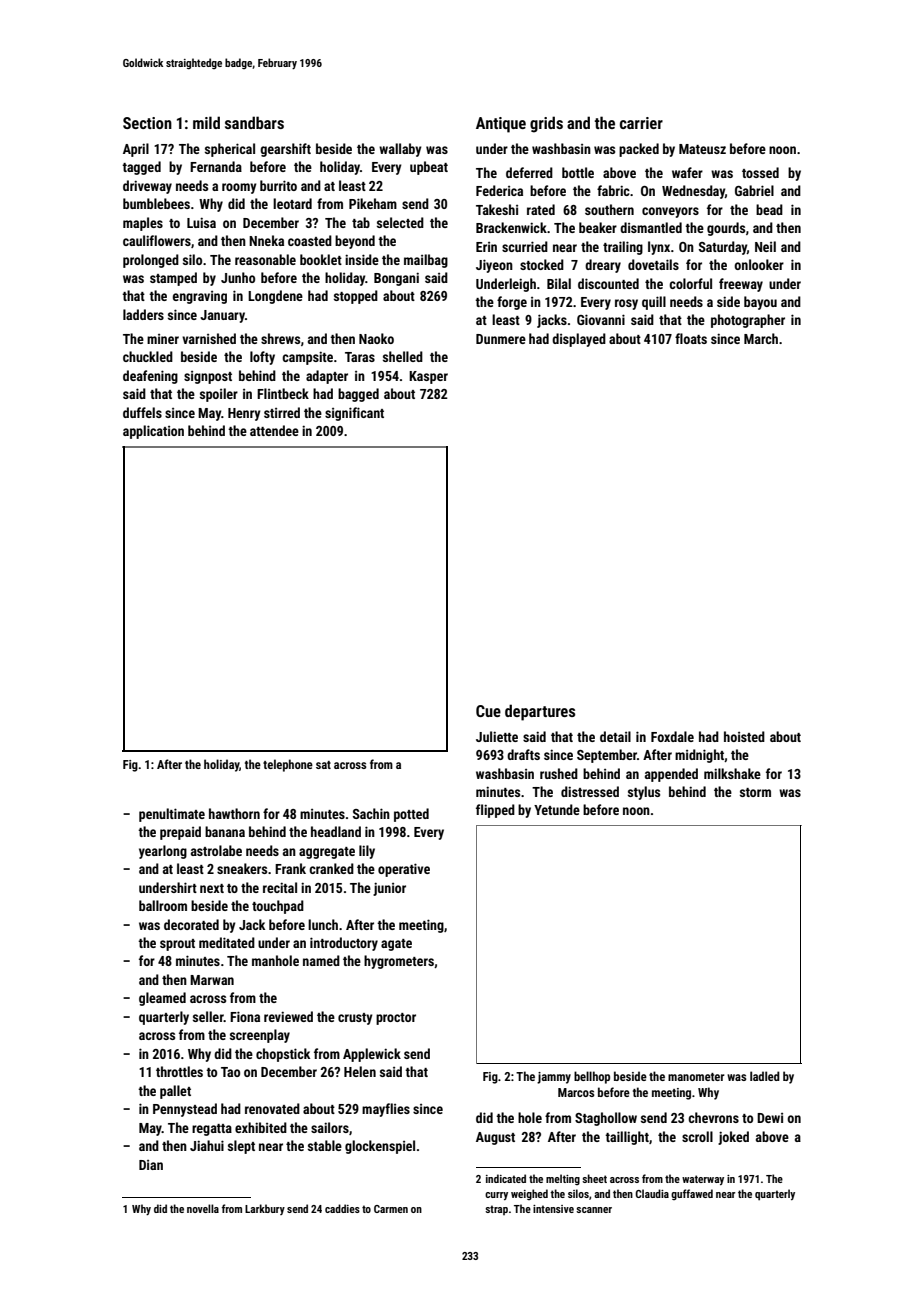  What do you see at coordinates (488, 711) in the screenshot?
I see `Cue` at bounding box center [488, 711].
